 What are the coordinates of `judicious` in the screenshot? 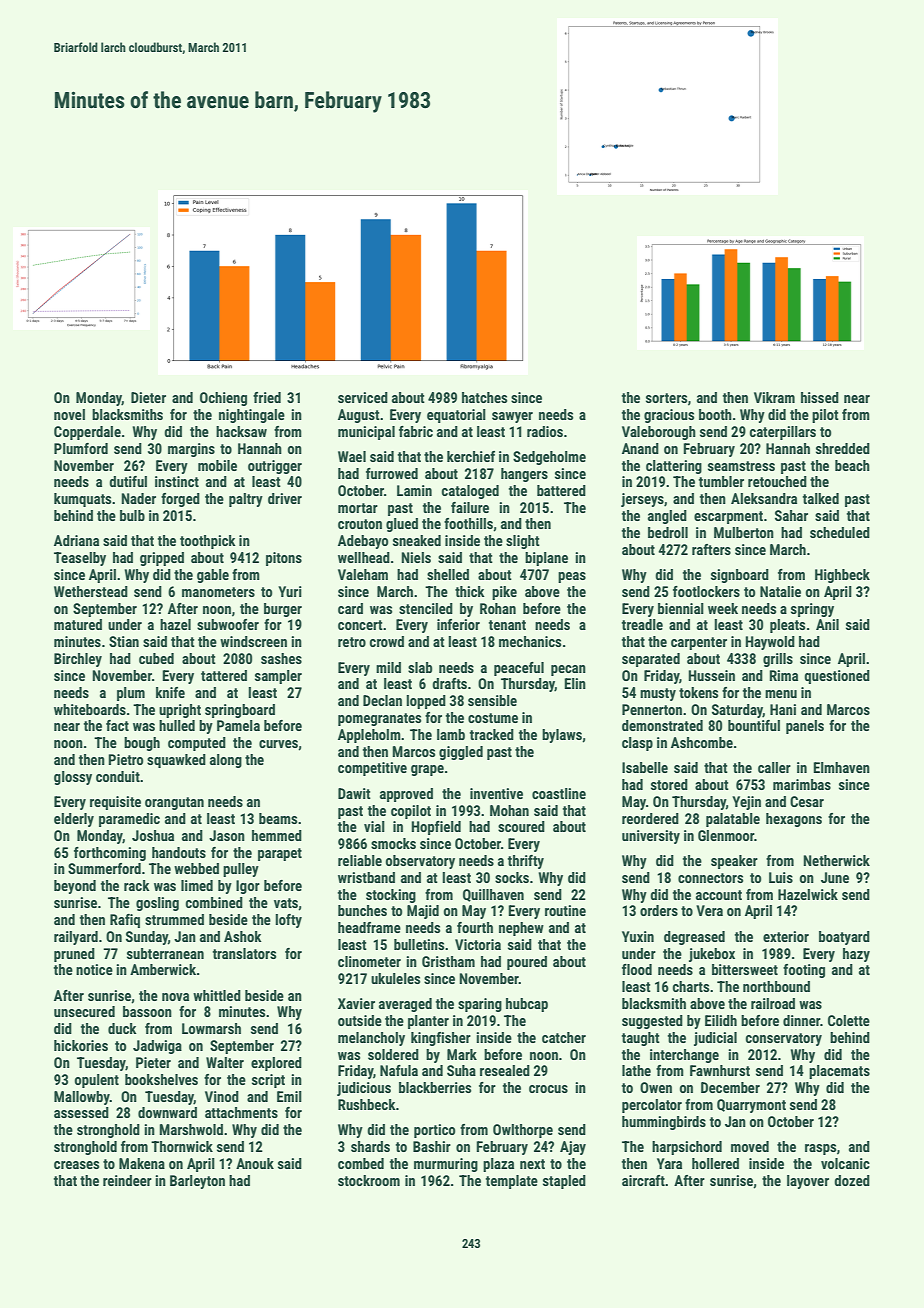 It's located at (364, 1089).
